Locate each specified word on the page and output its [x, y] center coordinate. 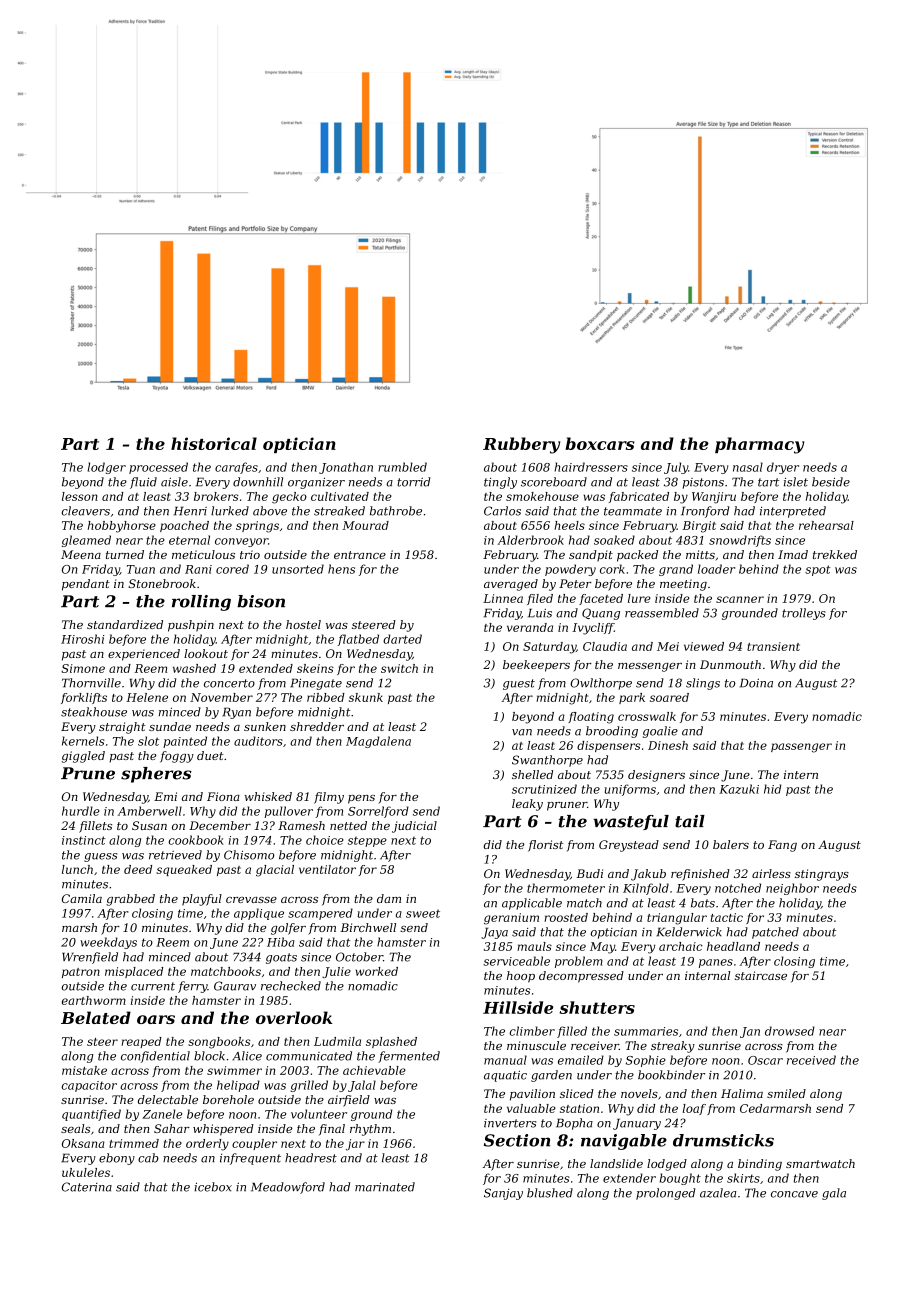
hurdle [81, 811]
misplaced [134, 972]
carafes [236, 468]
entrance [360, 555]
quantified [91, 1115]
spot [818, 570]
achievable [374, 1070]
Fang [782, 846]
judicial [414, 827]
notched [738, 888]
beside [831, 482]
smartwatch [820, 1163]
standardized [125, 624]
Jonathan [346, 468]
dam [389, 898]
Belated [96, 1017]
